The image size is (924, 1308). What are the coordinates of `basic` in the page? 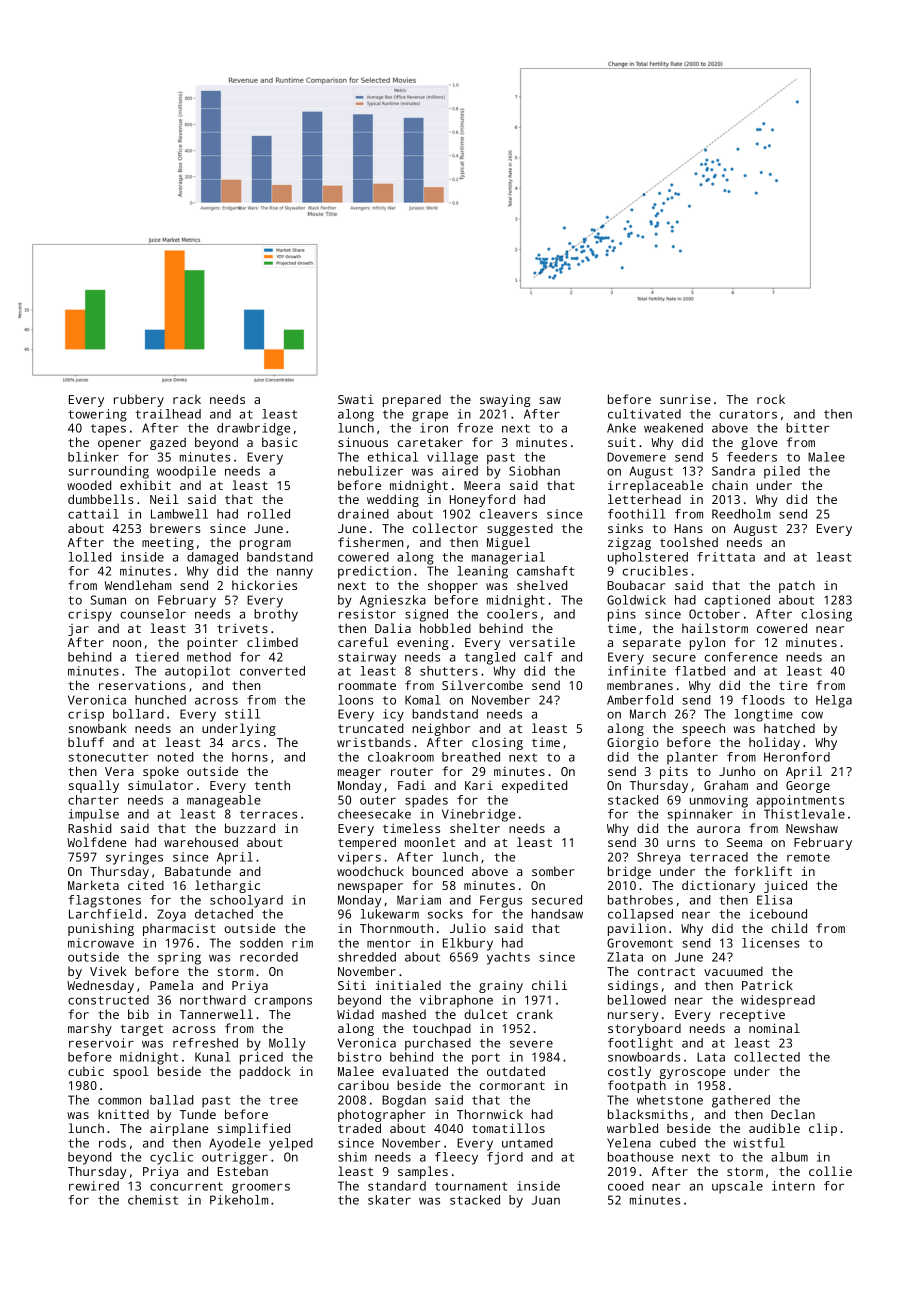 It's located at (280, 442).
